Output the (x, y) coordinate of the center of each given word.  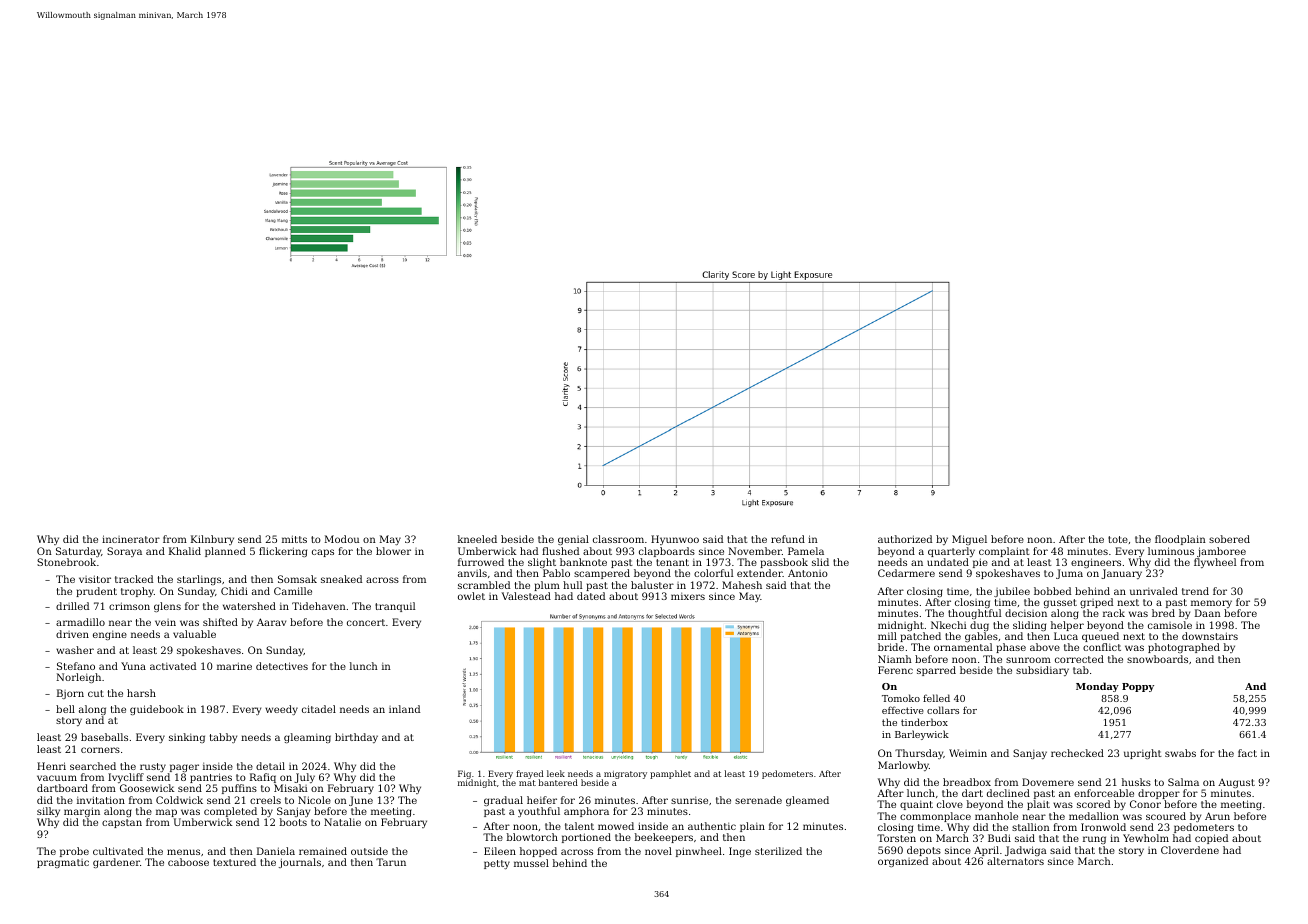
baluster (652, 585)
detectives (282, 666)
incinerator (131, 539)
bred (1163, 613)
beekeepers (664, 838)
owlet (471, 596)
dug (979, 626)
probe (74, 852)
